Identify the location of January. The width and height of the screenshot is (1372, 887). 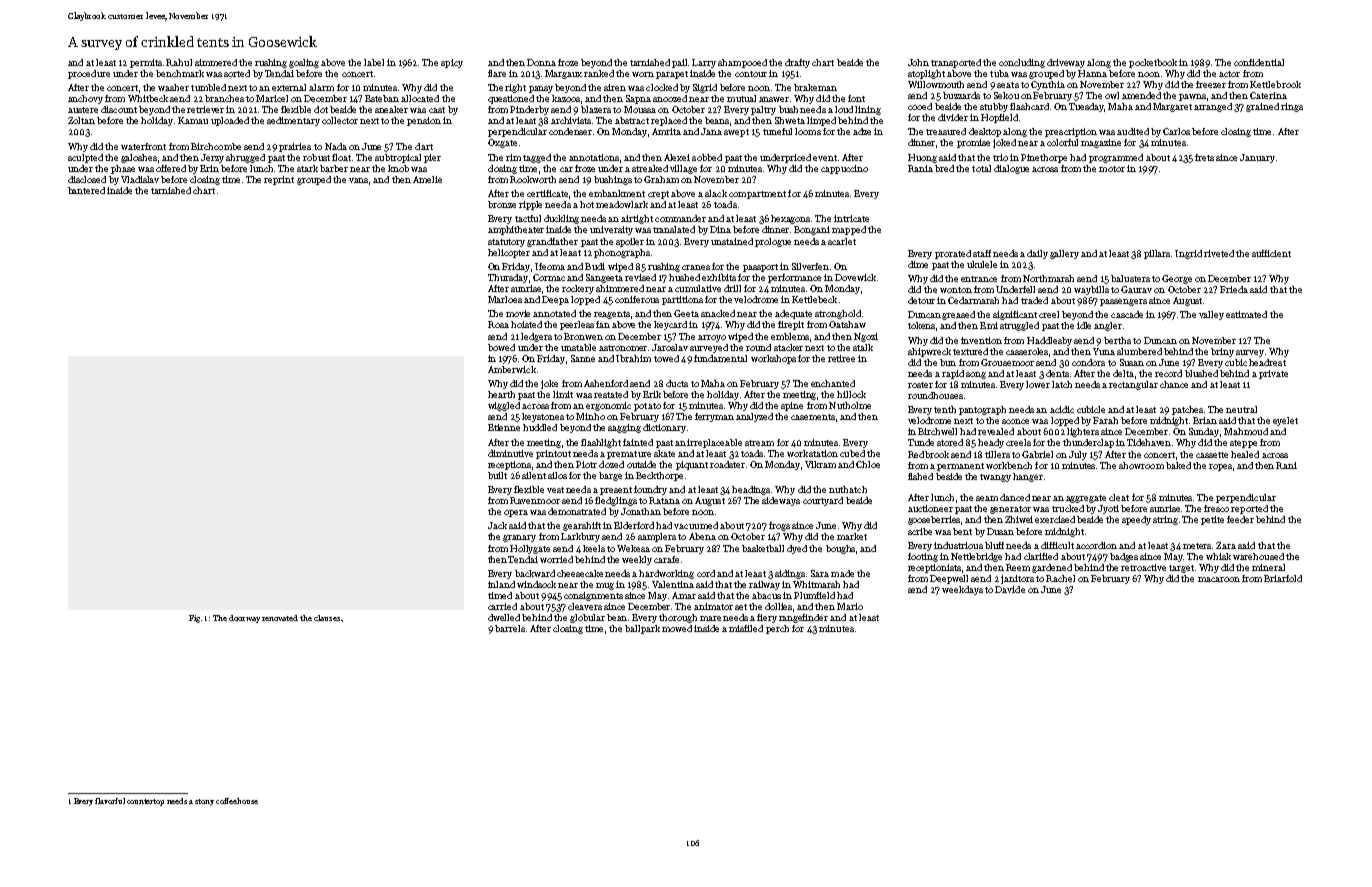
(1257, 158).
